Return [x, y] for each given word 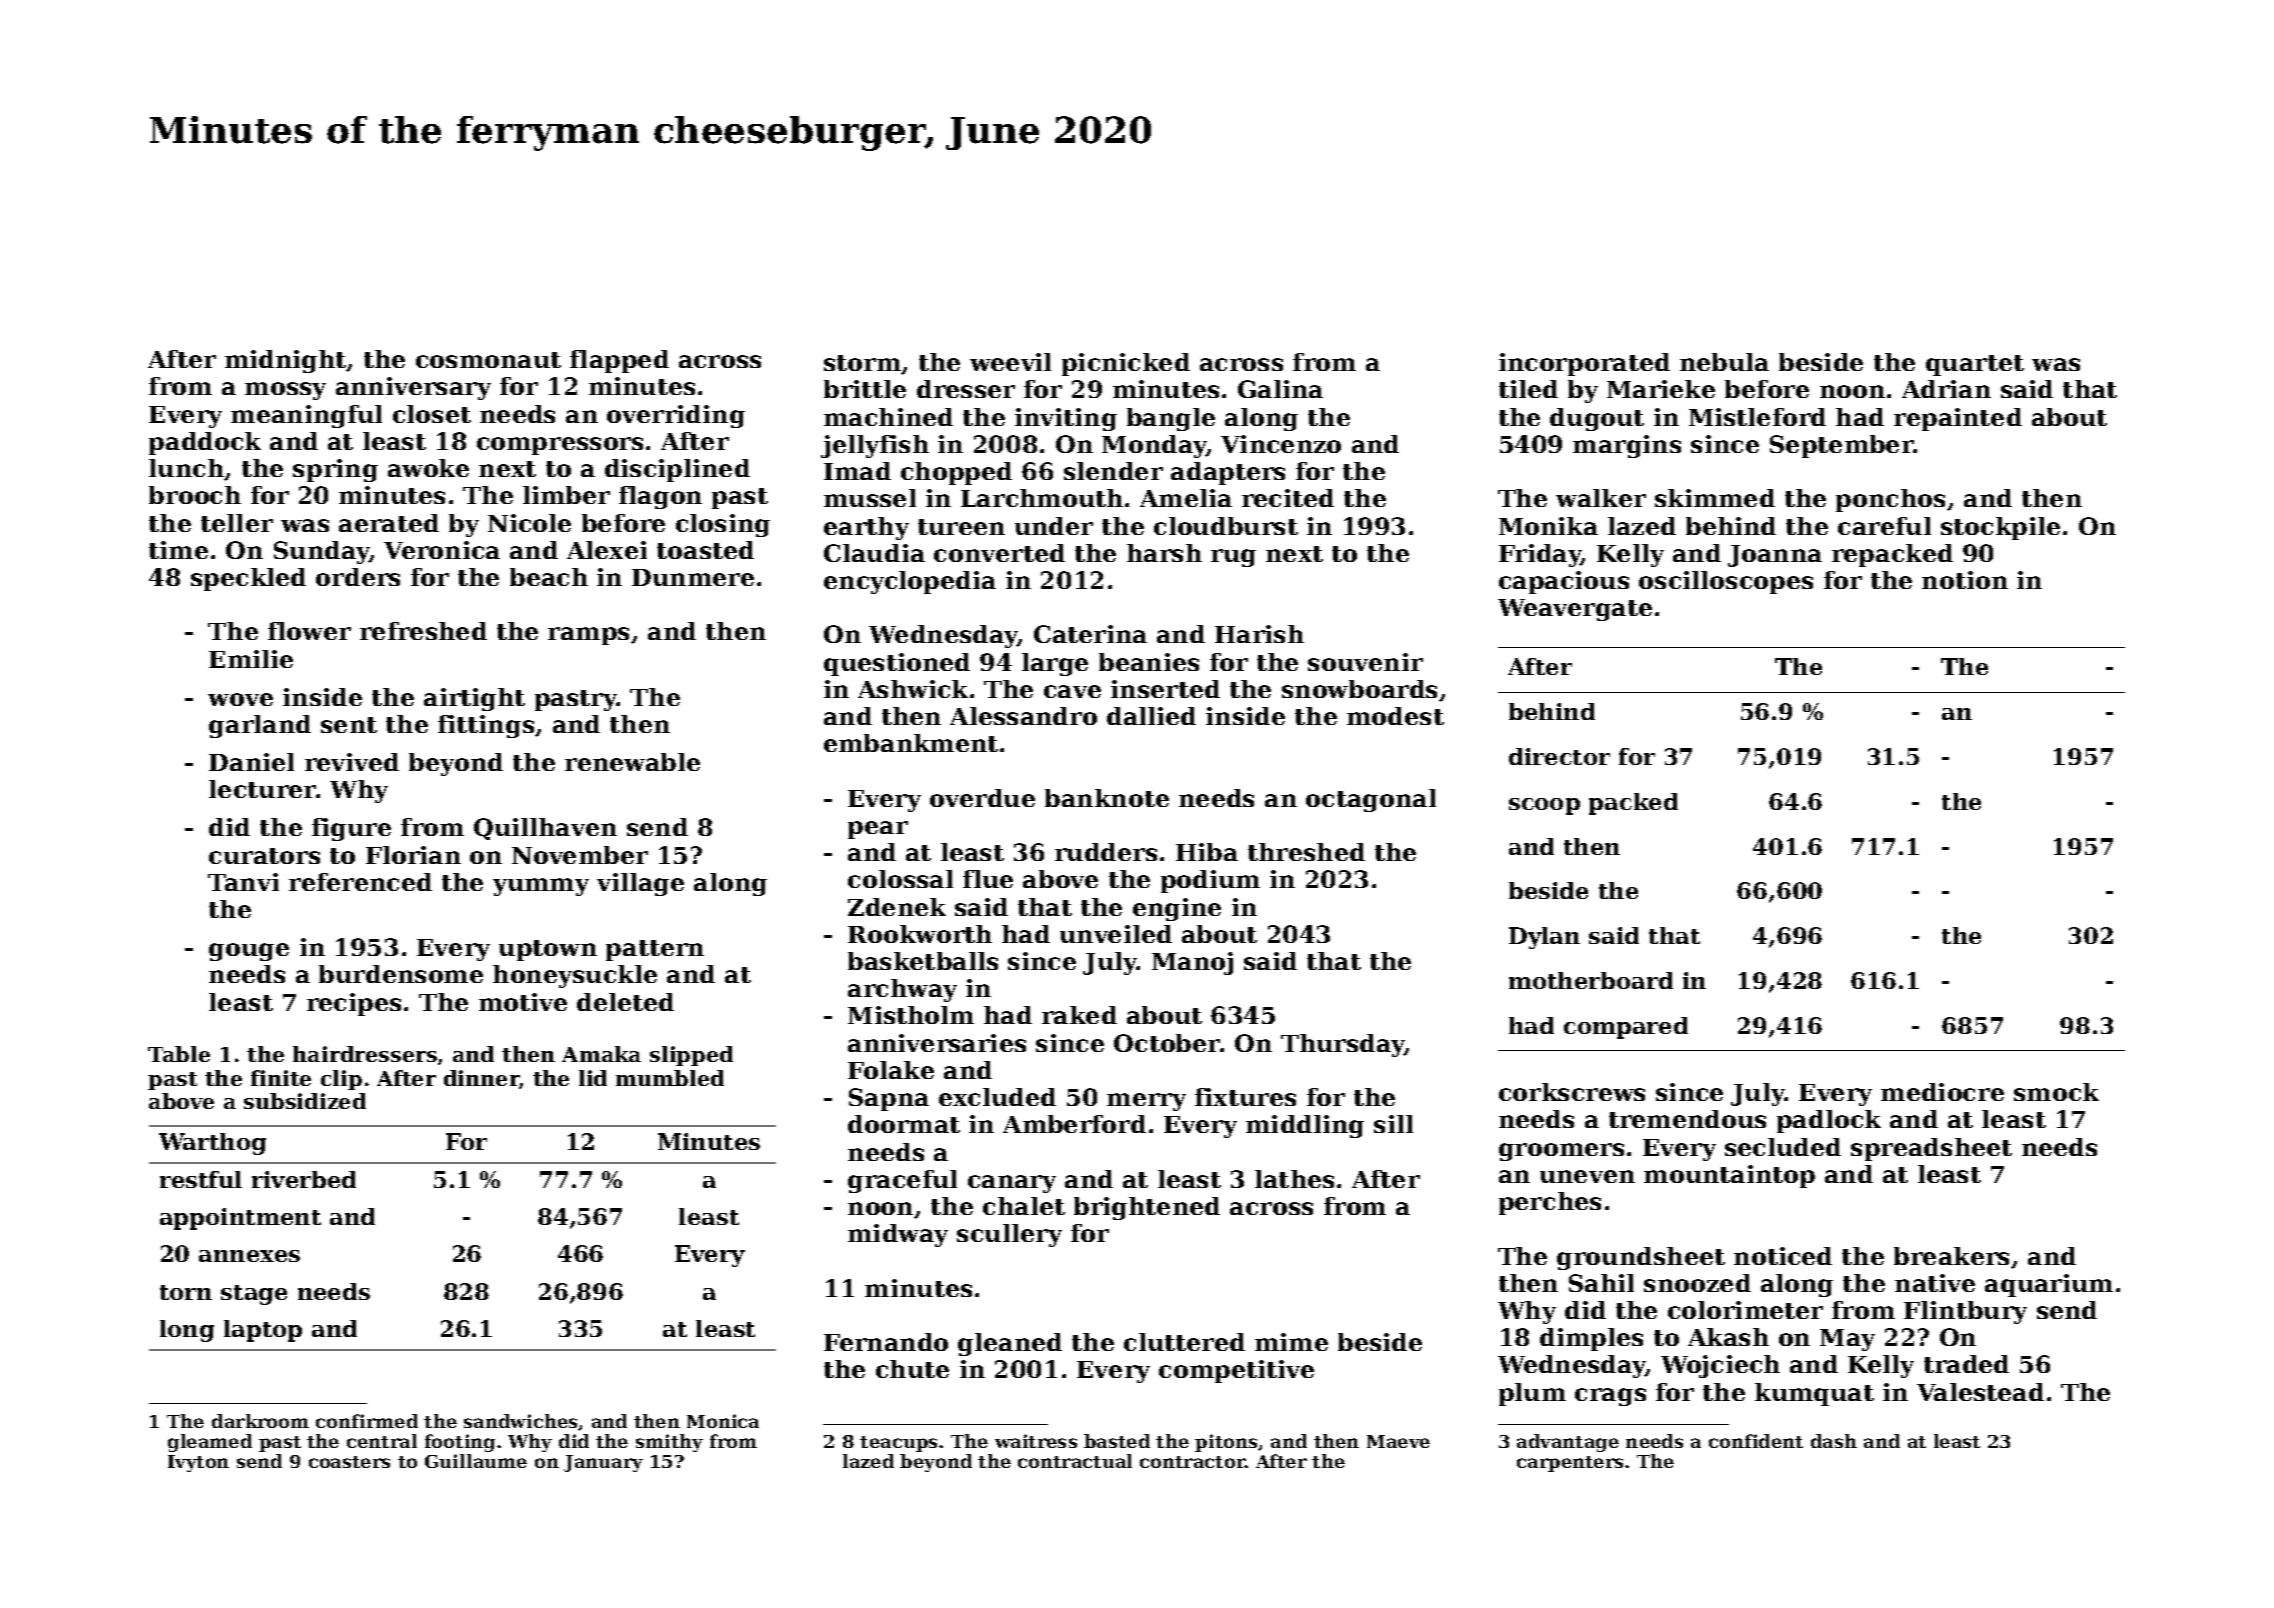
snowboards [1359, 689]
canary [1012, 1184]
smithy [669, 1443]
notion [1965, 580]
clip [341, 1080]
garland [260, 726]
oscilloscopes [1726, 582]
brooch [195, 495]
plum [1532, 1394]
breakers [1951, 1256]
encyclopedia [910, 582]
